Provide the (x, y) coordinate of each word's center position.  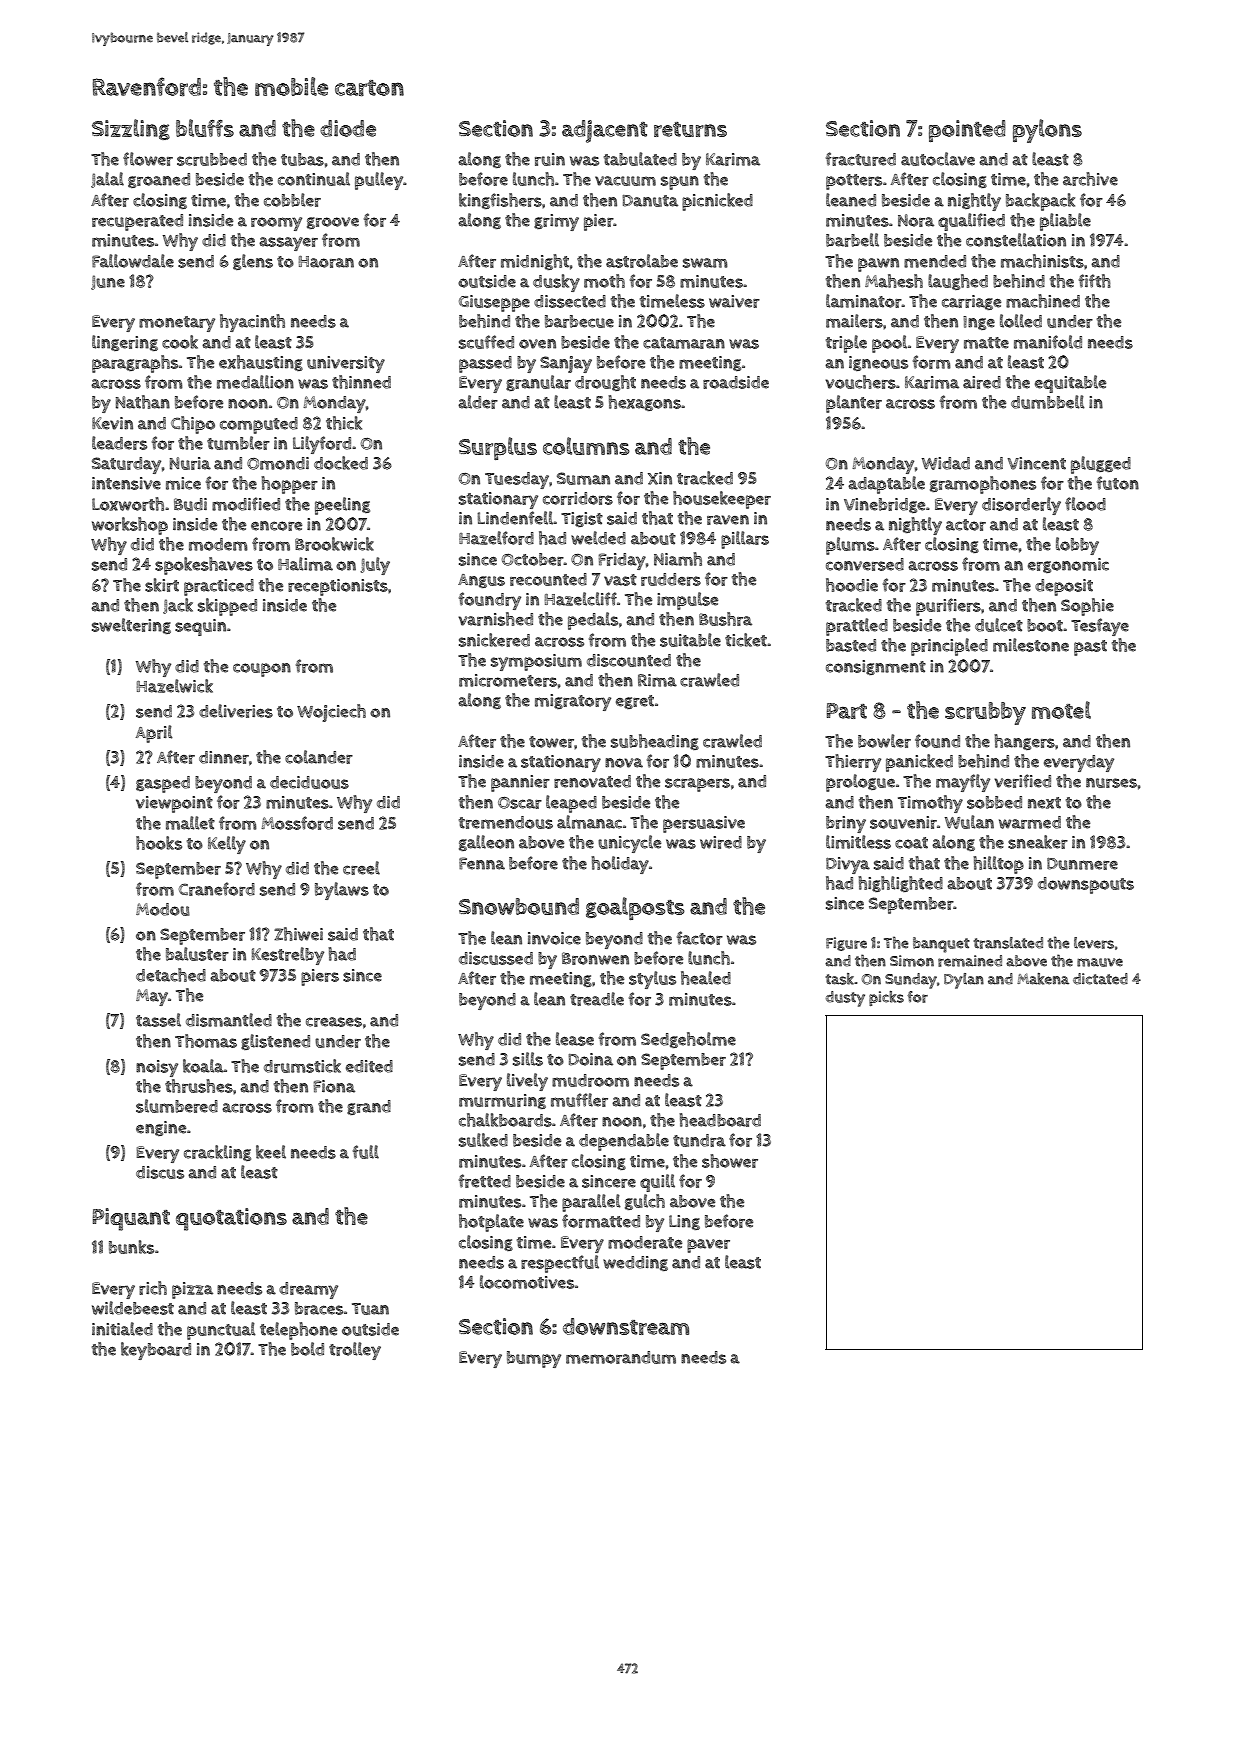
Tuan (370, 1309)
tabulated (640, 159)
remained (970, 961)
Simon (912, 961)
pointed (967, 131)
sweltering (131, 626)
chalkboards (505, 1120)
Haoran (326, 262)
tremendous (506, 822)
